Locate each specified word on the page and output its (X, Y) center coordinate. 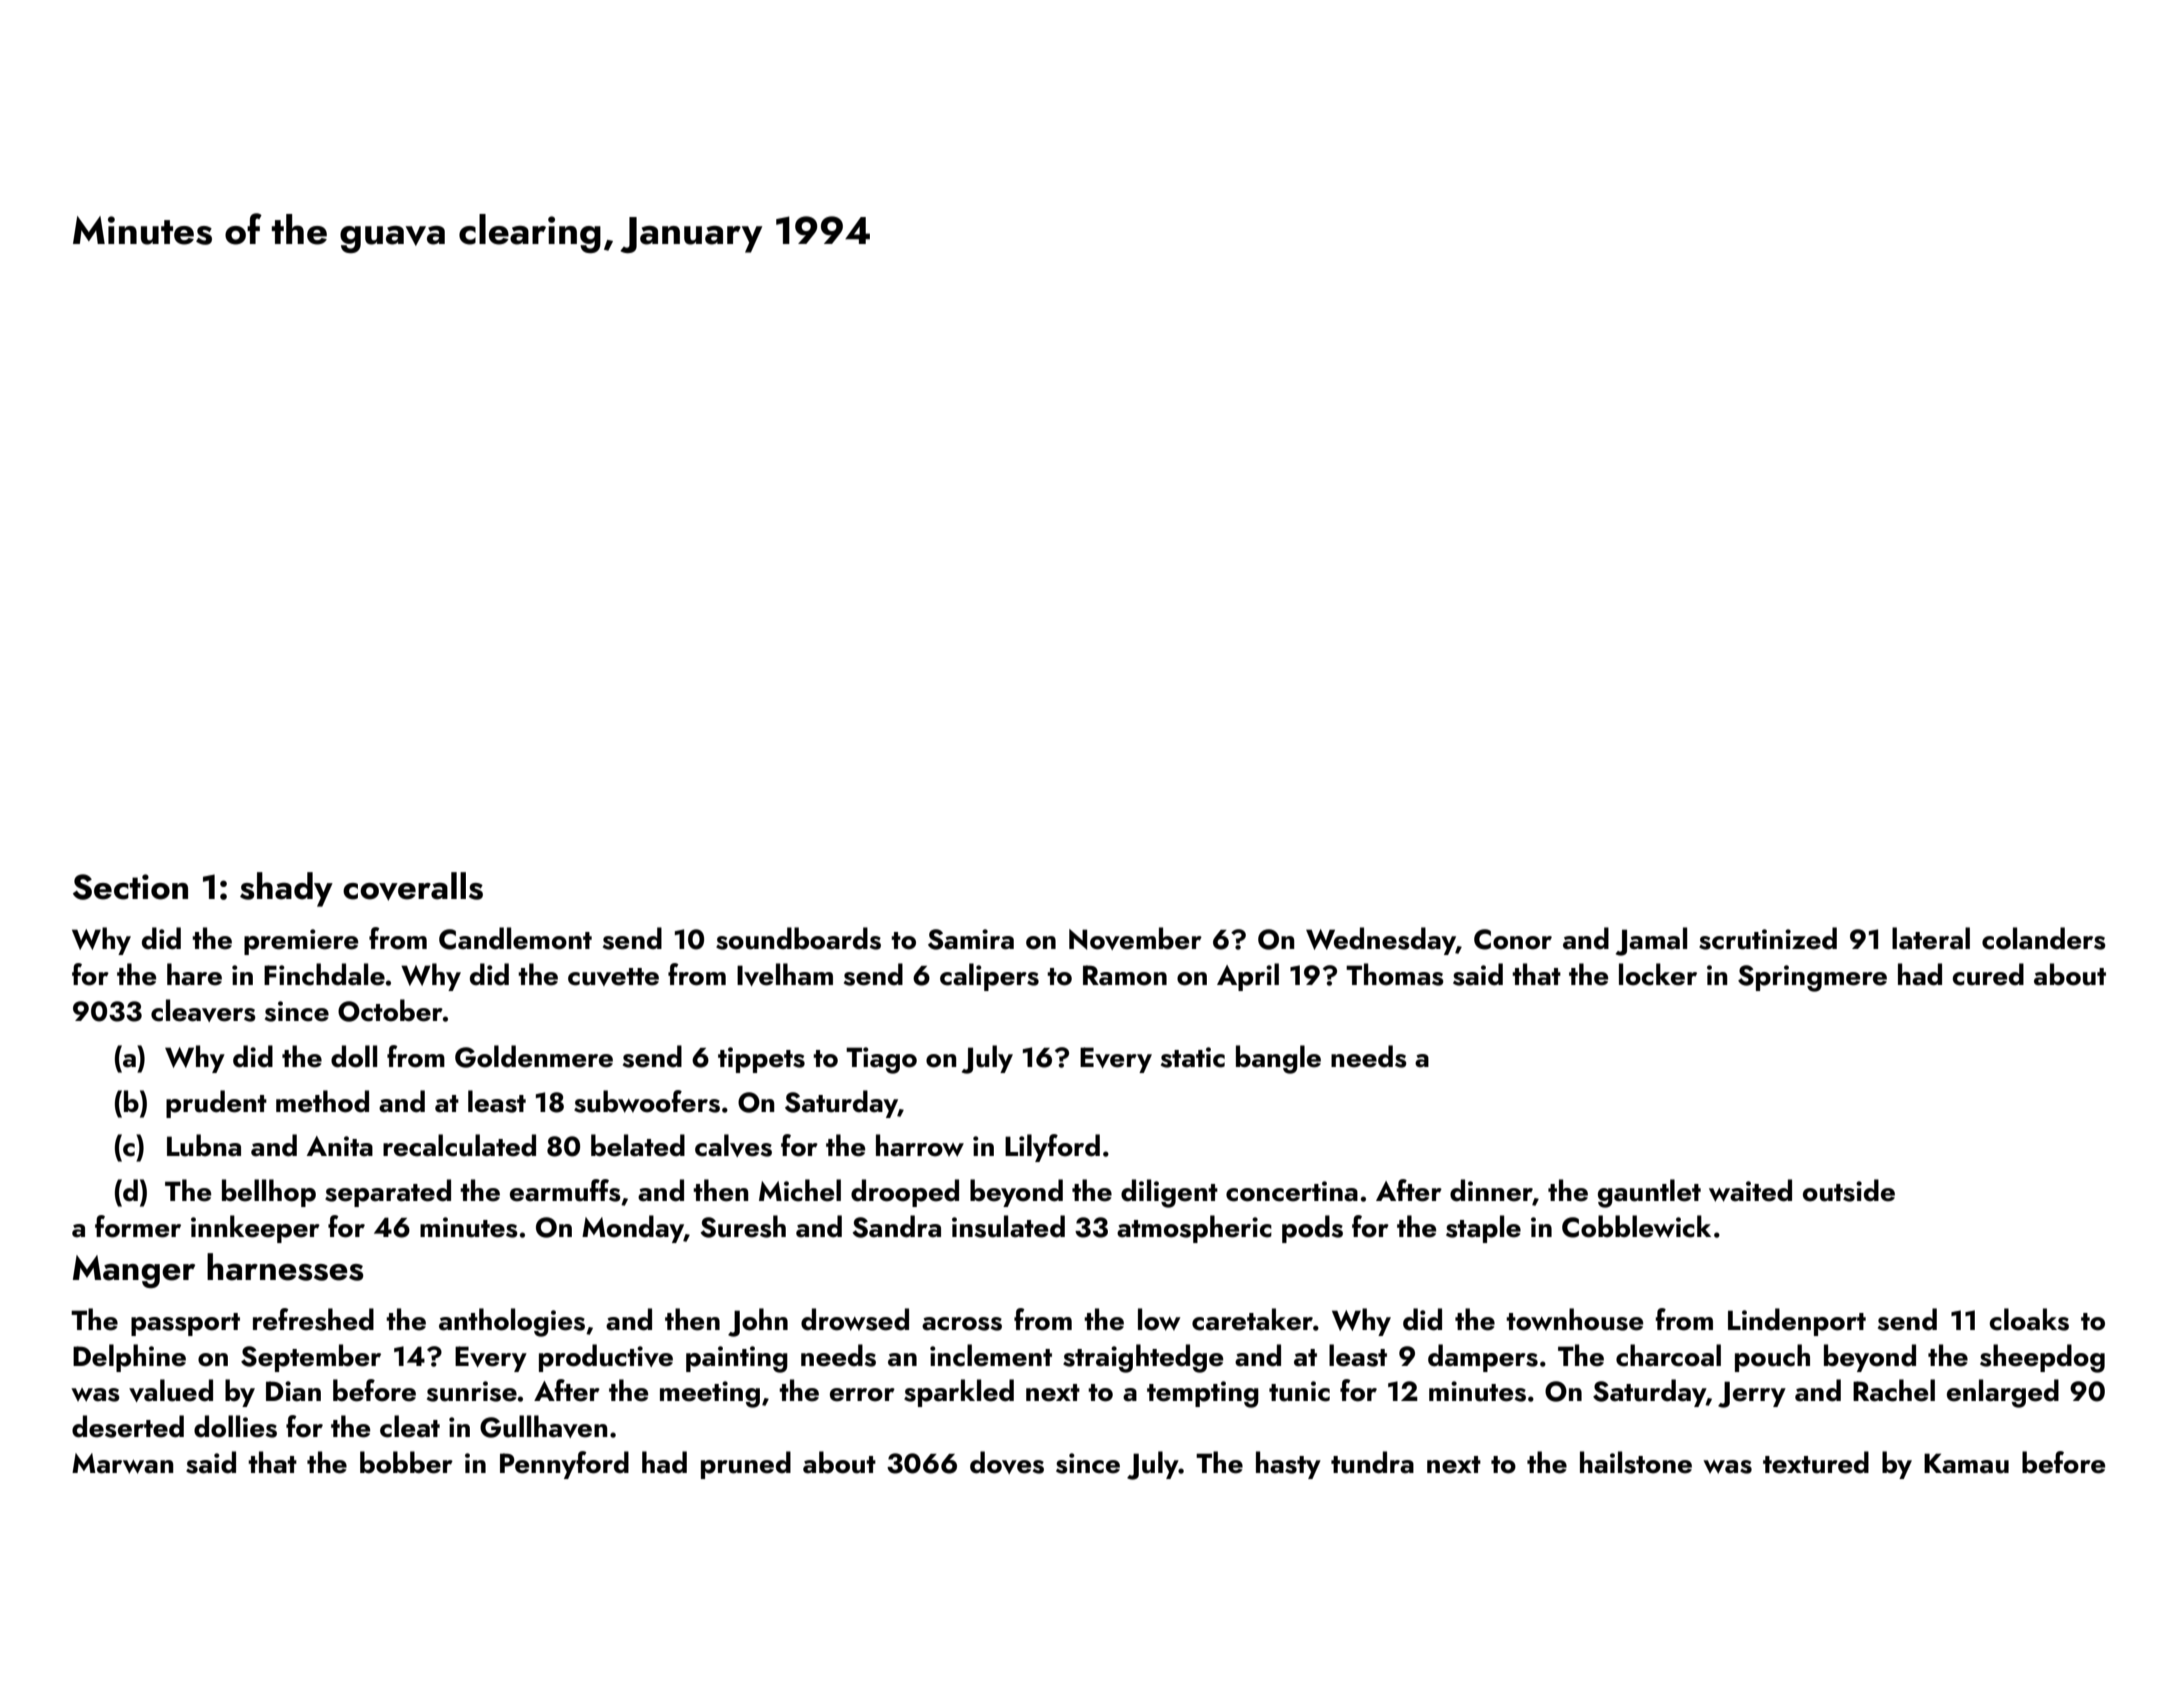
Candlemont (515, 938)
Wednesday (1381, 941)
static (1193, 1057)
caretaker (1252, 1319)
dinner (1491, 1191)
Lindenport (1797, 1322)
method (322, 1101)
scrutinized (1768, 938)
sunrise (472, 1391)
